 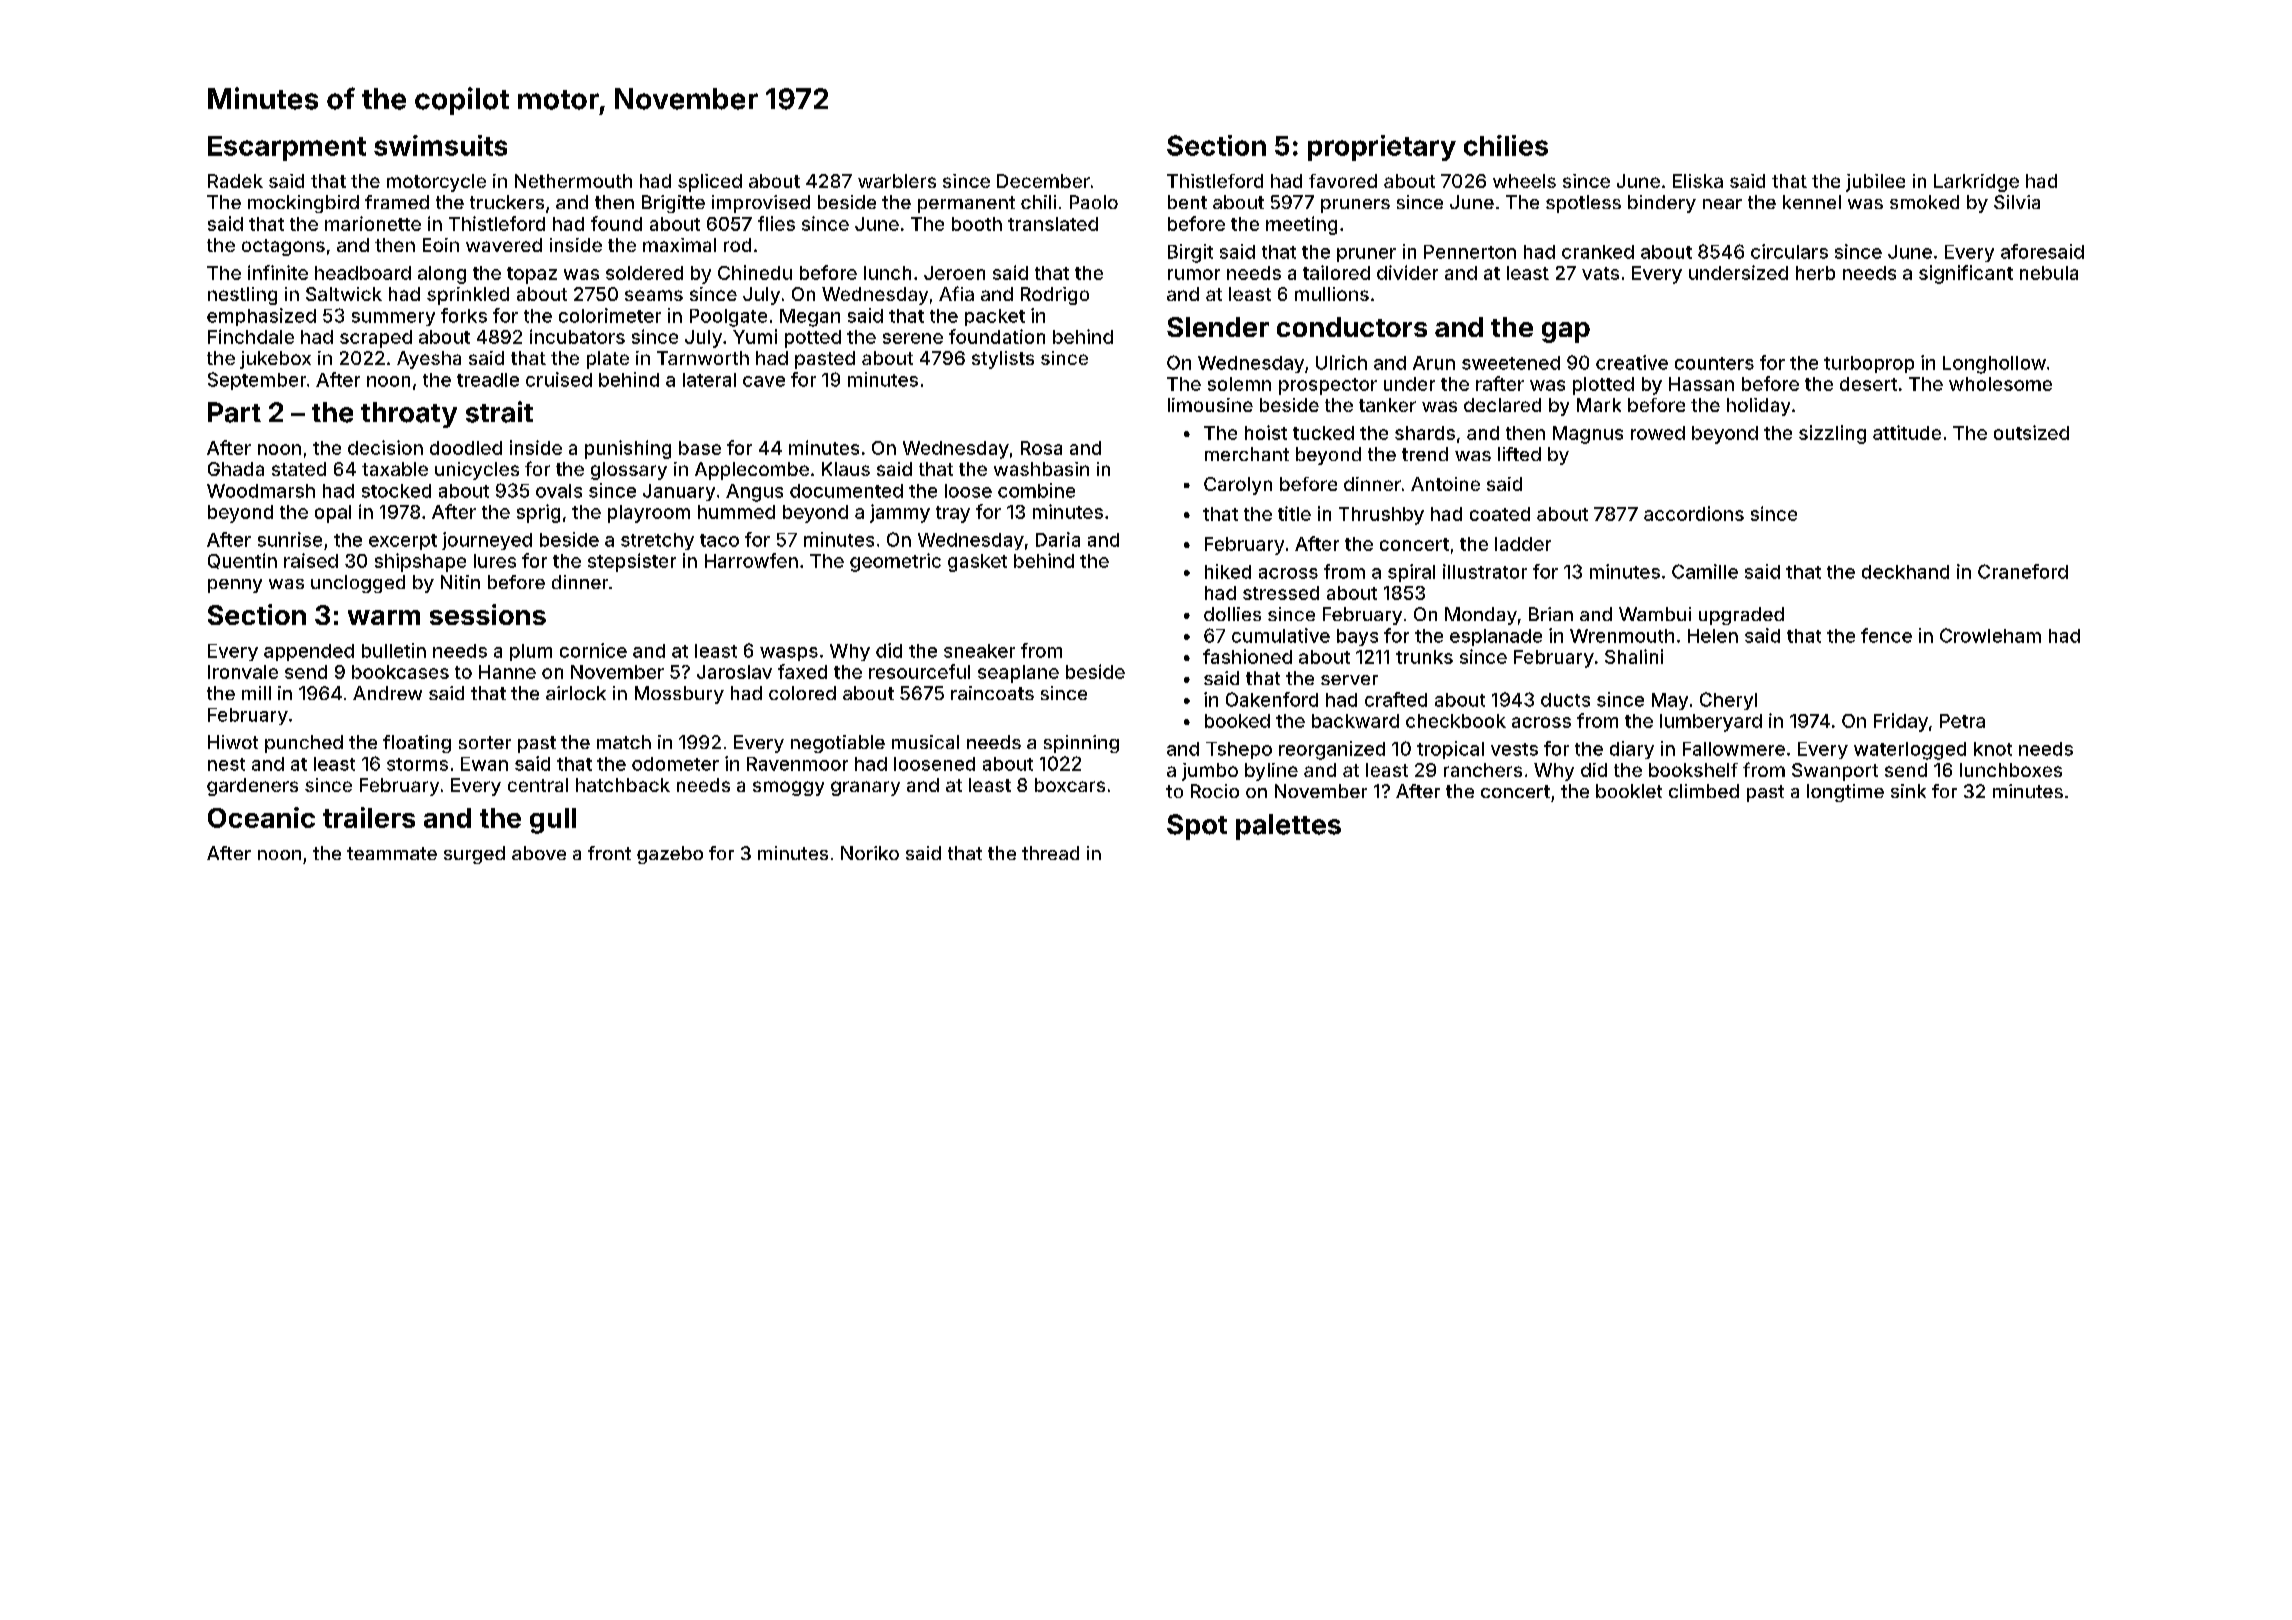 I want to click on knot, so click(x=1993, y=749).
